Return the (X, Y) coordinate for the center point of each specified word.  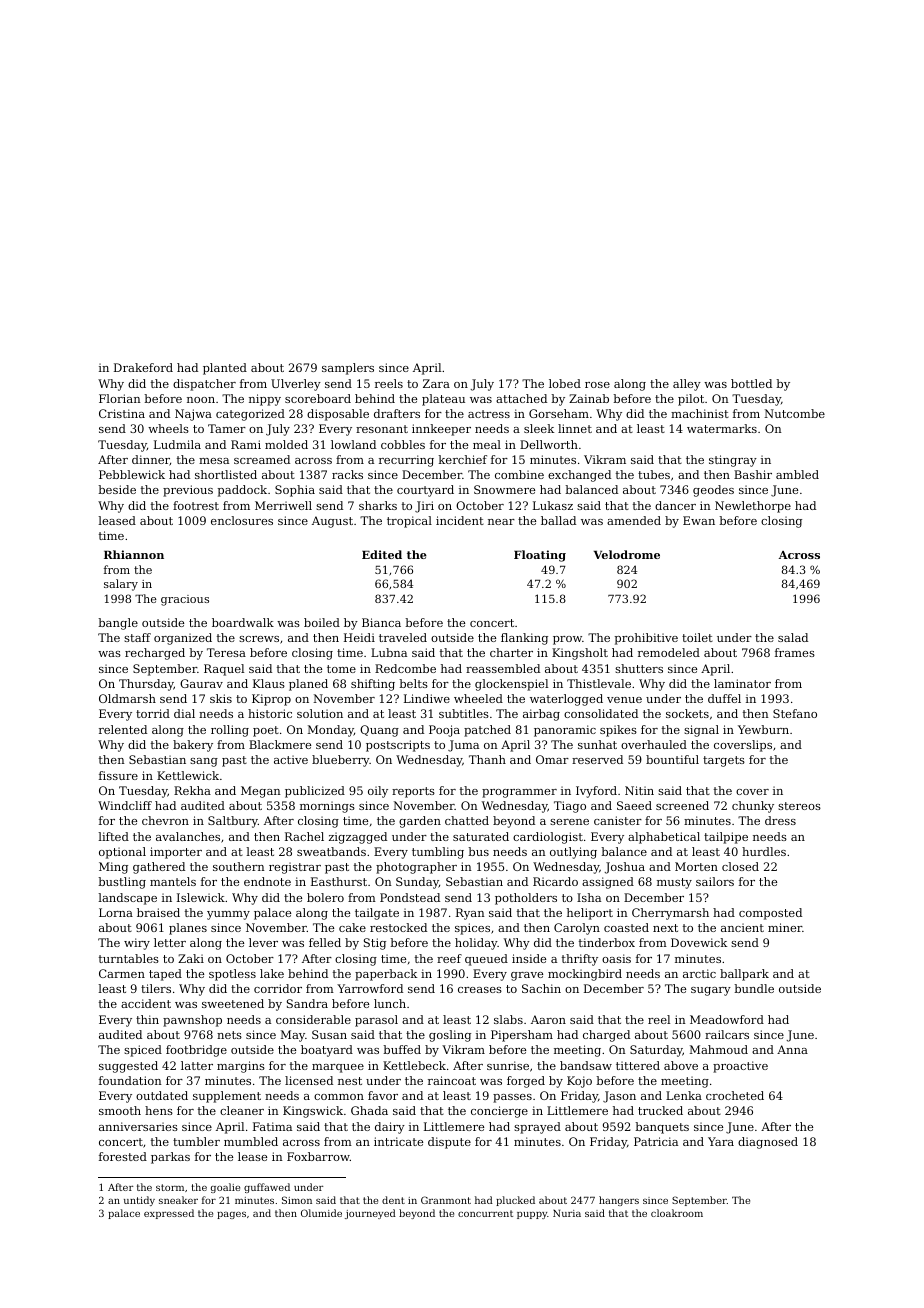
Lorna (116, 912)
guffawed (267, 1188)
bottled (751, 383)
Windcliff (125, 805)
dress (780, 820)
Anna (792, 1049)
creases (480, 990)
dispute (449, 1143)
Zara (436, 383)
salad (793, 637)
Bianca (381, 622)
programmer (519, 793)
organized (183, 639)
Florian (120, 398)
